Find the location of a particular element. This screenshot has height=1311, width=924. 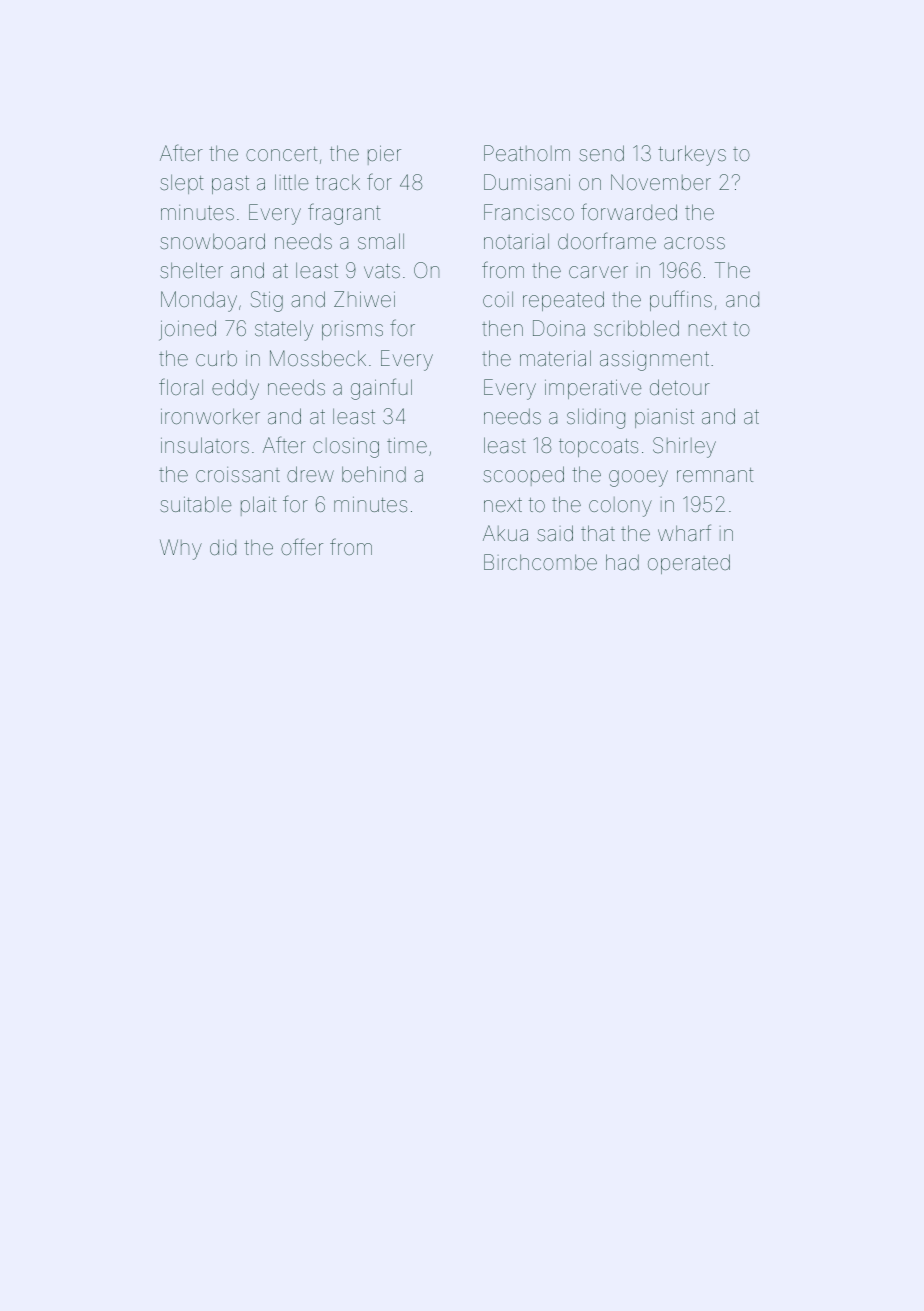

puffins is located at coordinates (681, 300).
